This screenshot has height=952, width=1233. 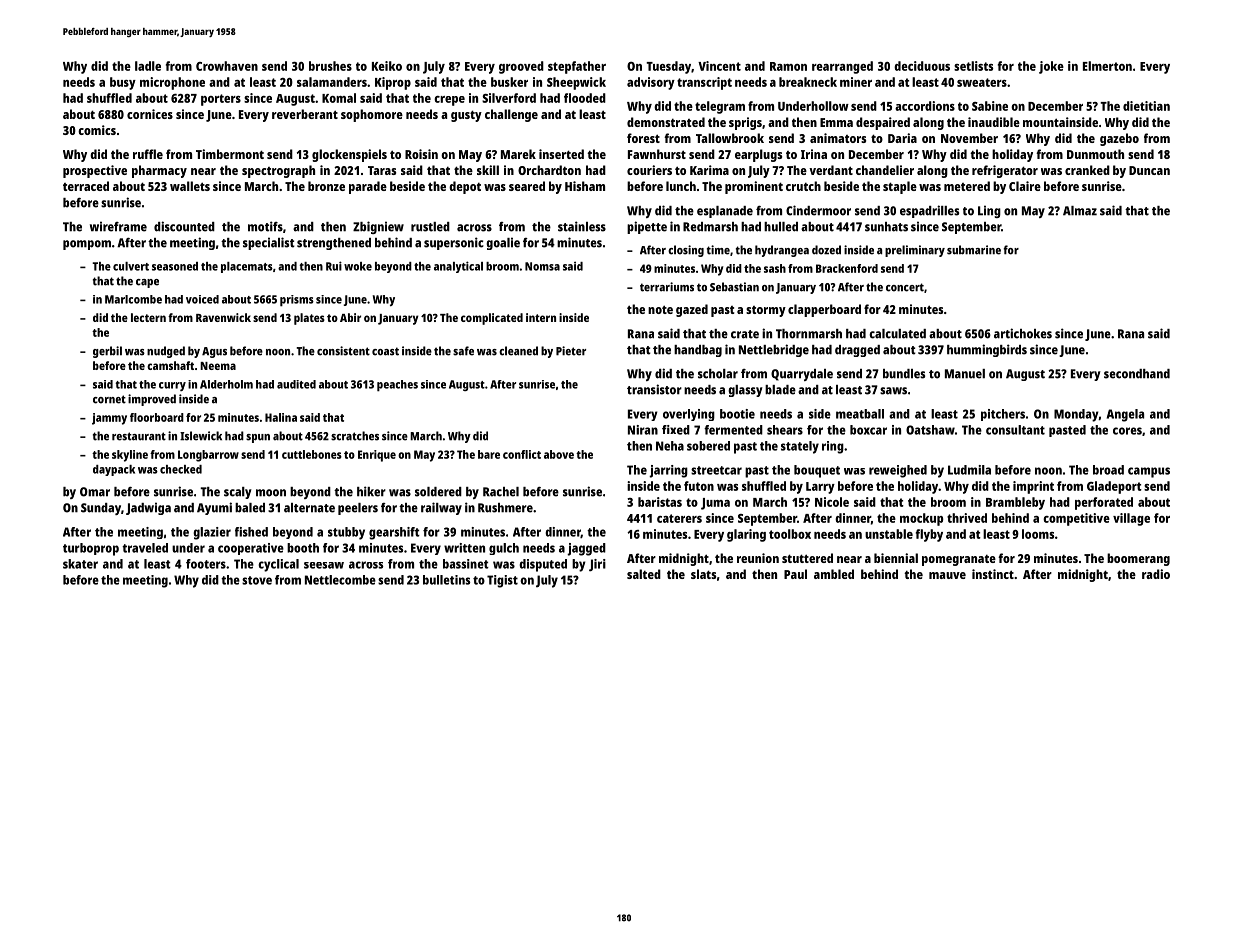 I want to click on voiced, so click(x=202, y=299).
